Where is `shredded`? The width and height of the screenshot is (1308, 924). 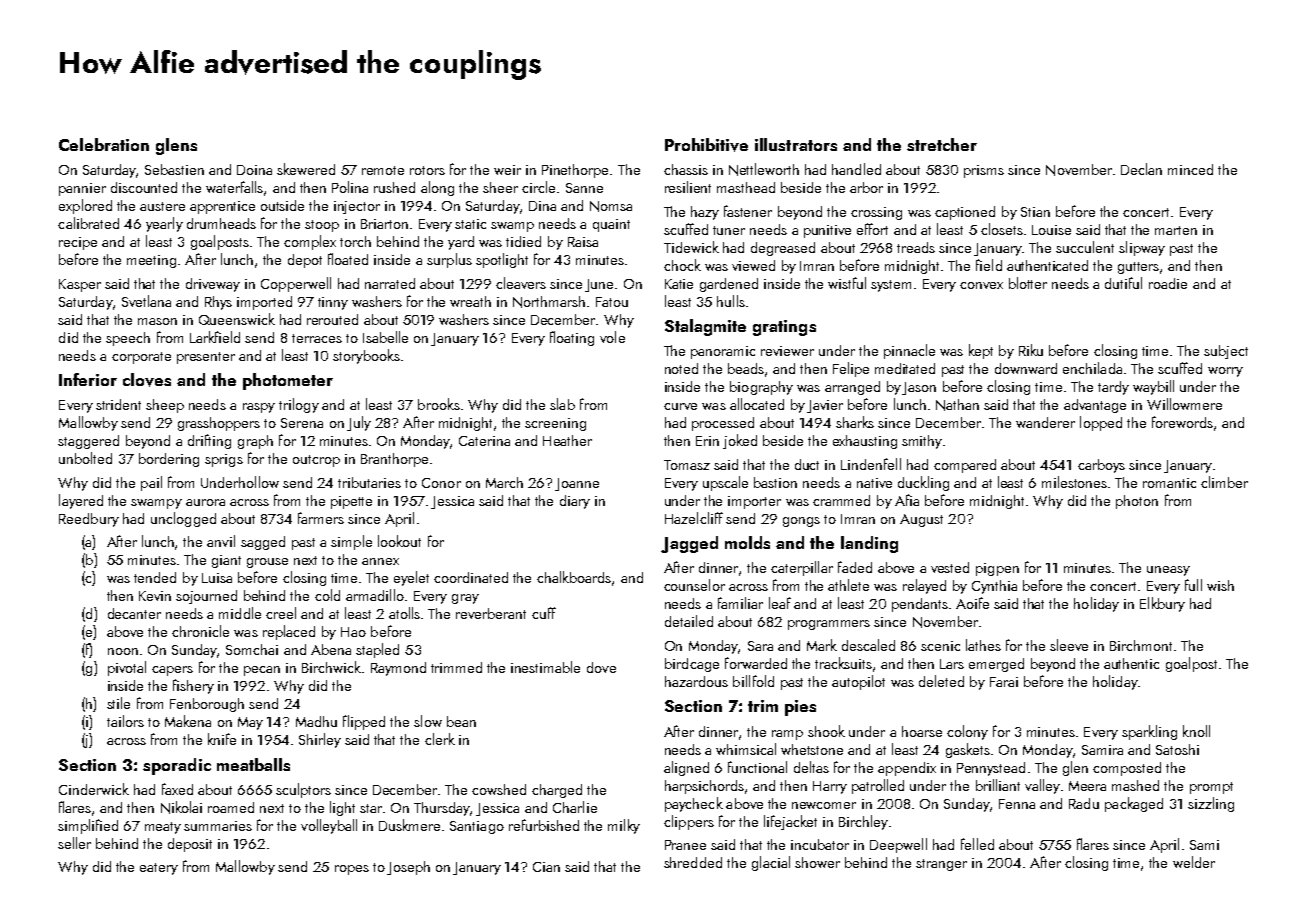 shredded is located at coordinates (693, 862).
